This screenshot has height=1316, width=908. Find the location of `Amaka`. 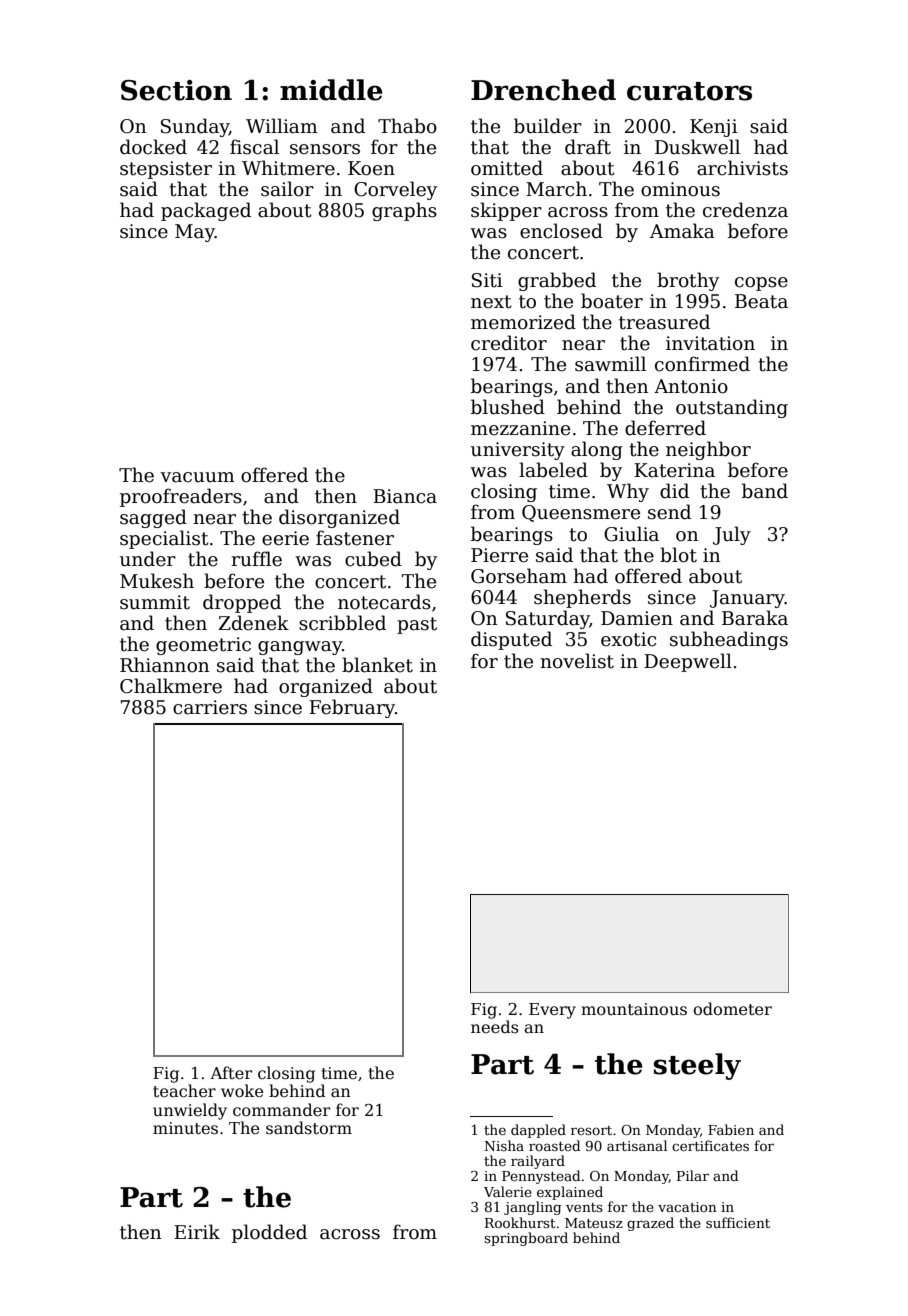

Amaka is located at coordinates (682, 231).
